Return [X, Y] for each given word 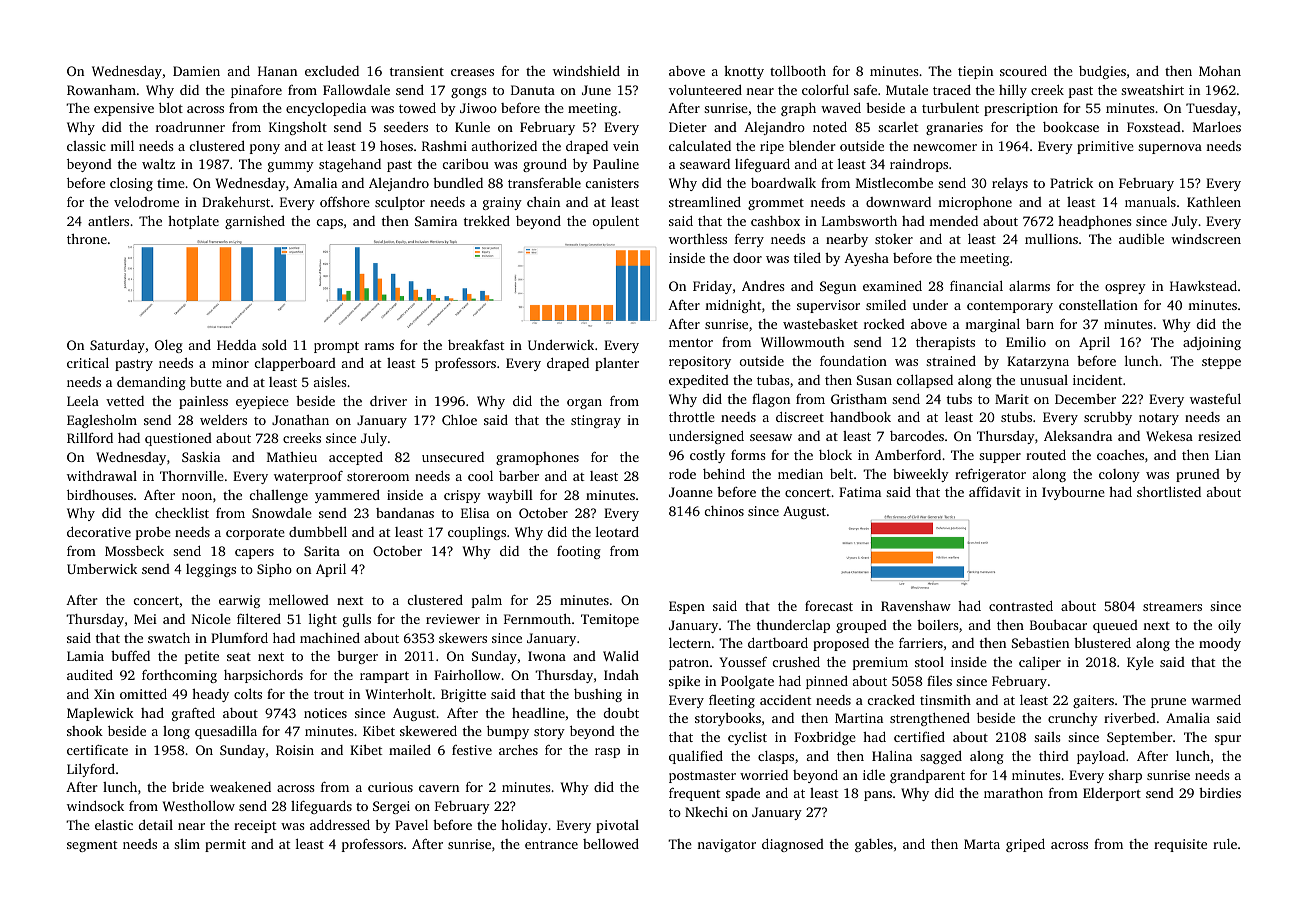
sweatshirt [1152, 90]
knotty [744, 72]
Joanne [691, 492]
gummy [291, 167]
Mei [145, 619]
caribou [466, 163]
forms [748, 455]
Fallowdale [356, 89]
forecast [829, 606]
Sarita [322, 551]
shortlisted [1169, 491]
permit [225, 845]
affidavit [995, 491]
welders [223, 420]
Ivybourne [1073, 493]
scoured [1023, 71]
